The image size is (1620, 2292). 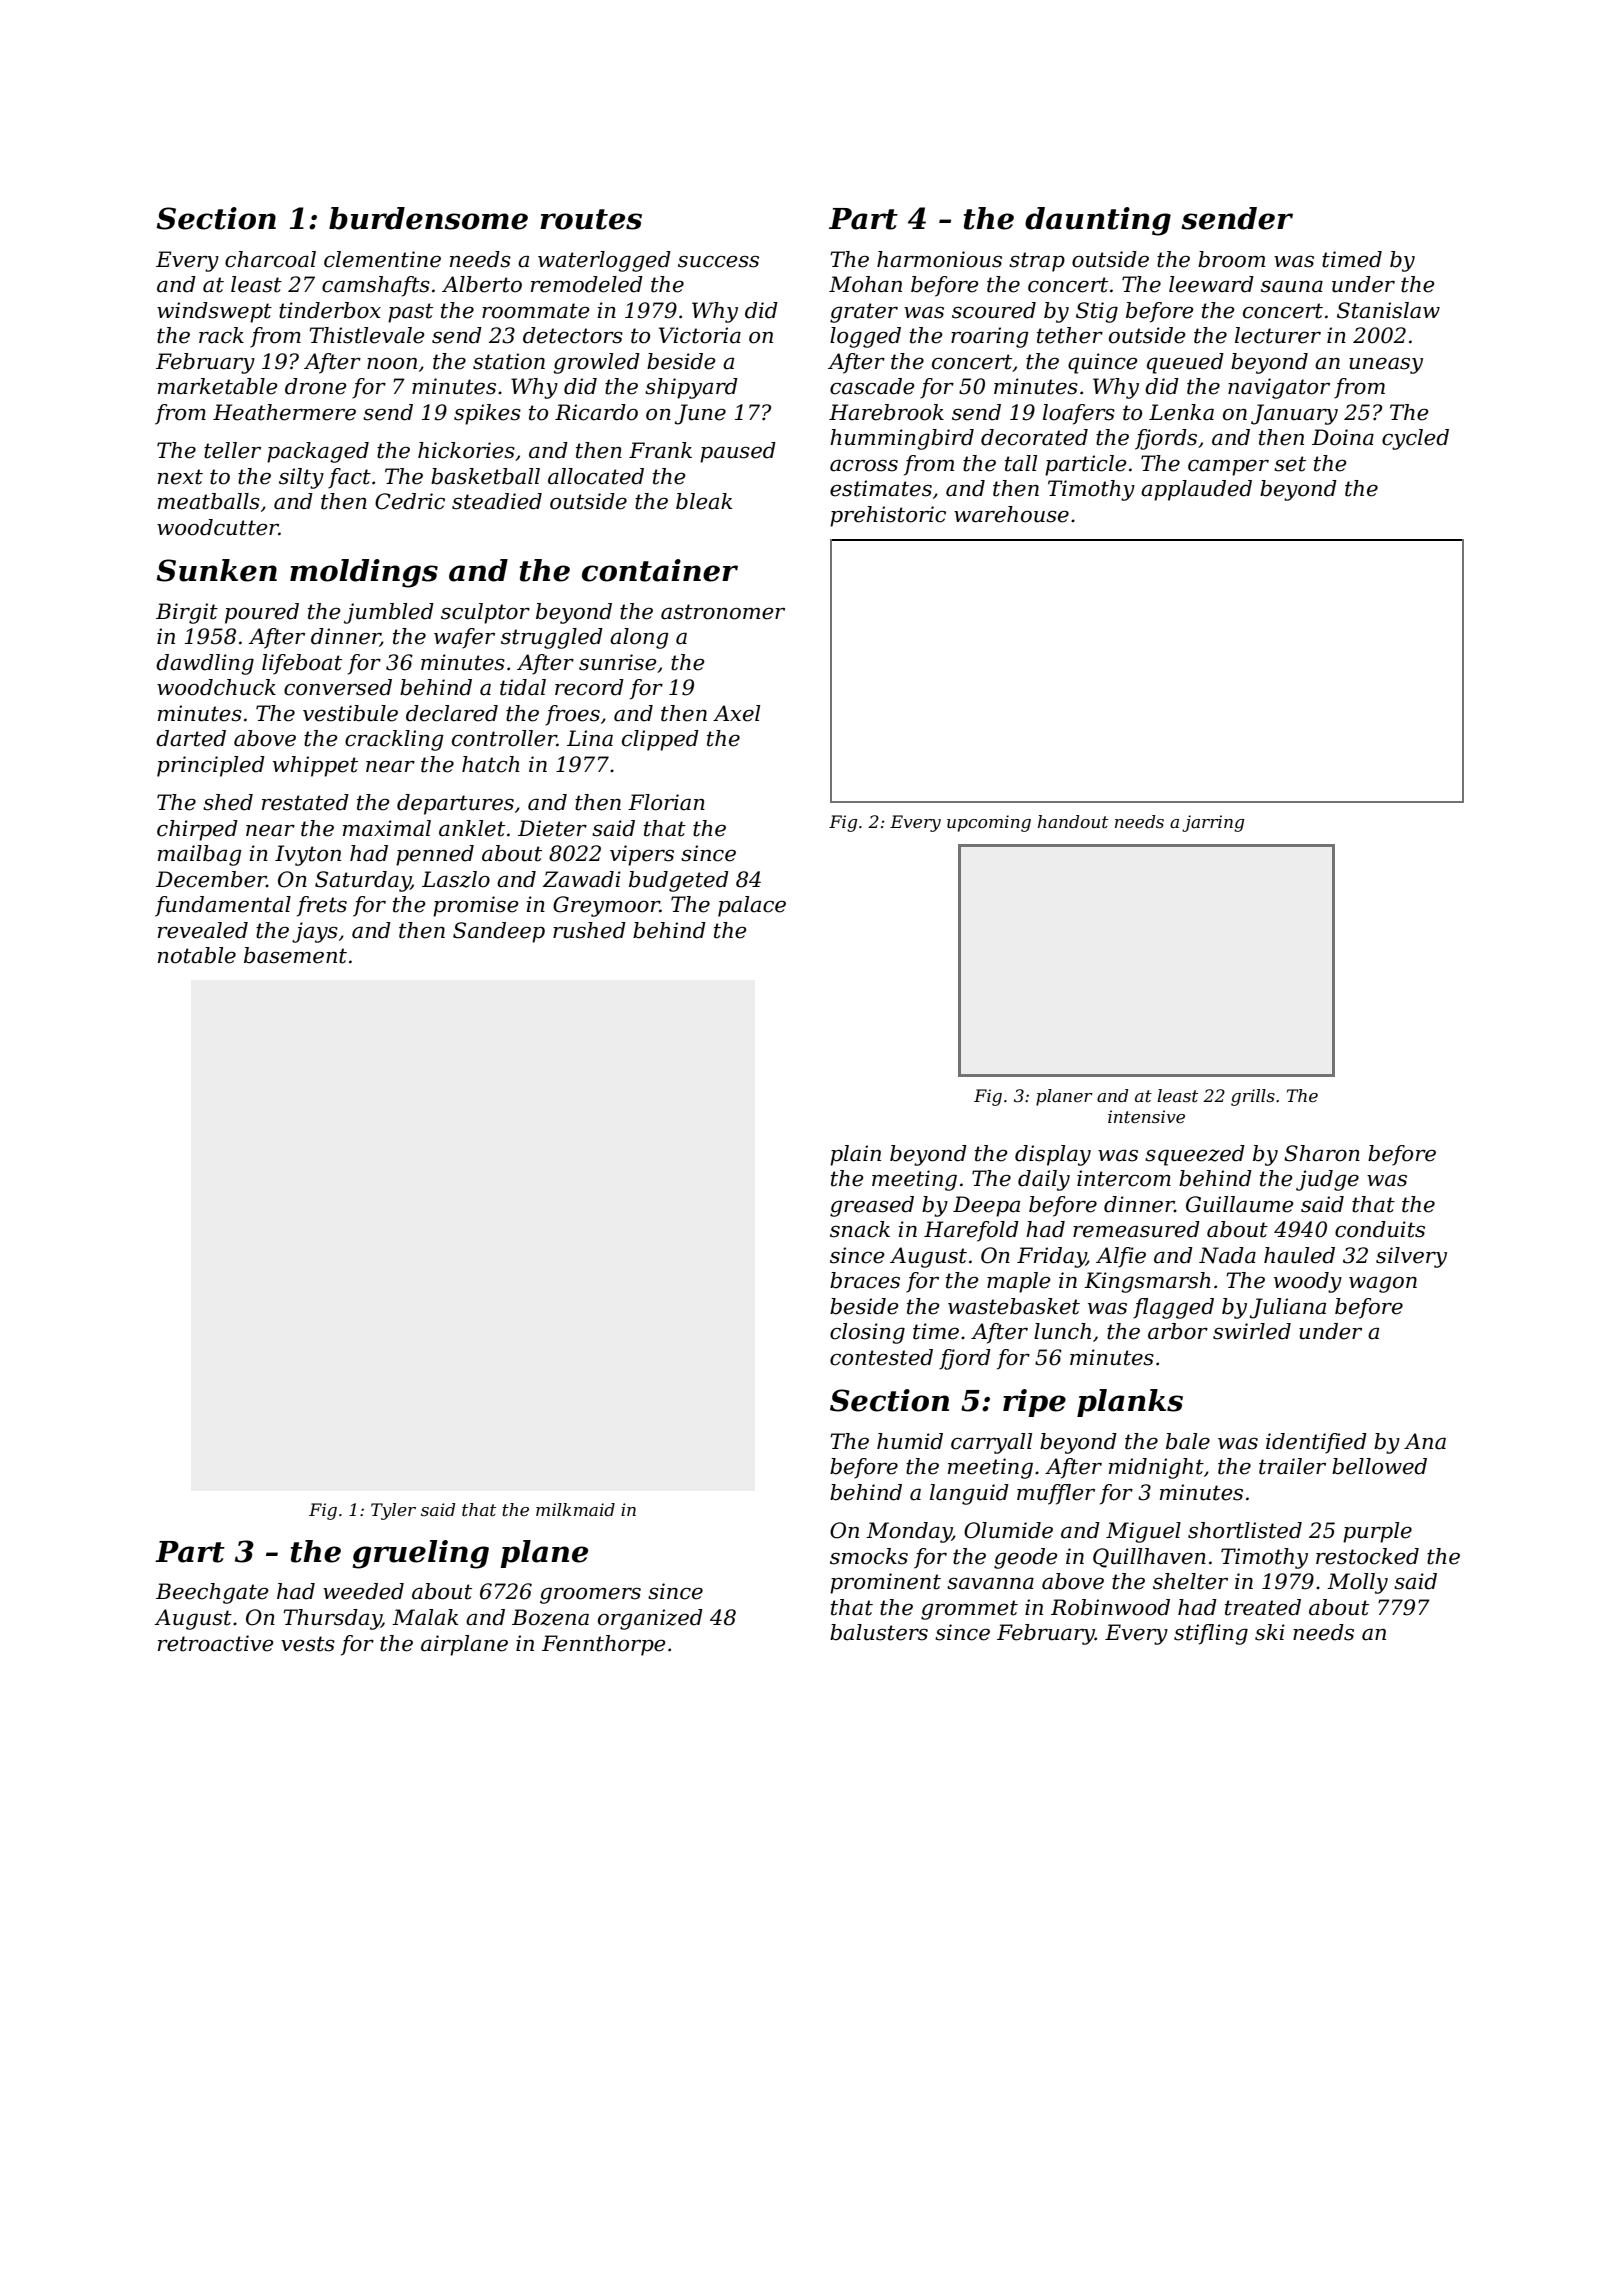 I want to click on flagged, so click(x=1173, y=1308).
